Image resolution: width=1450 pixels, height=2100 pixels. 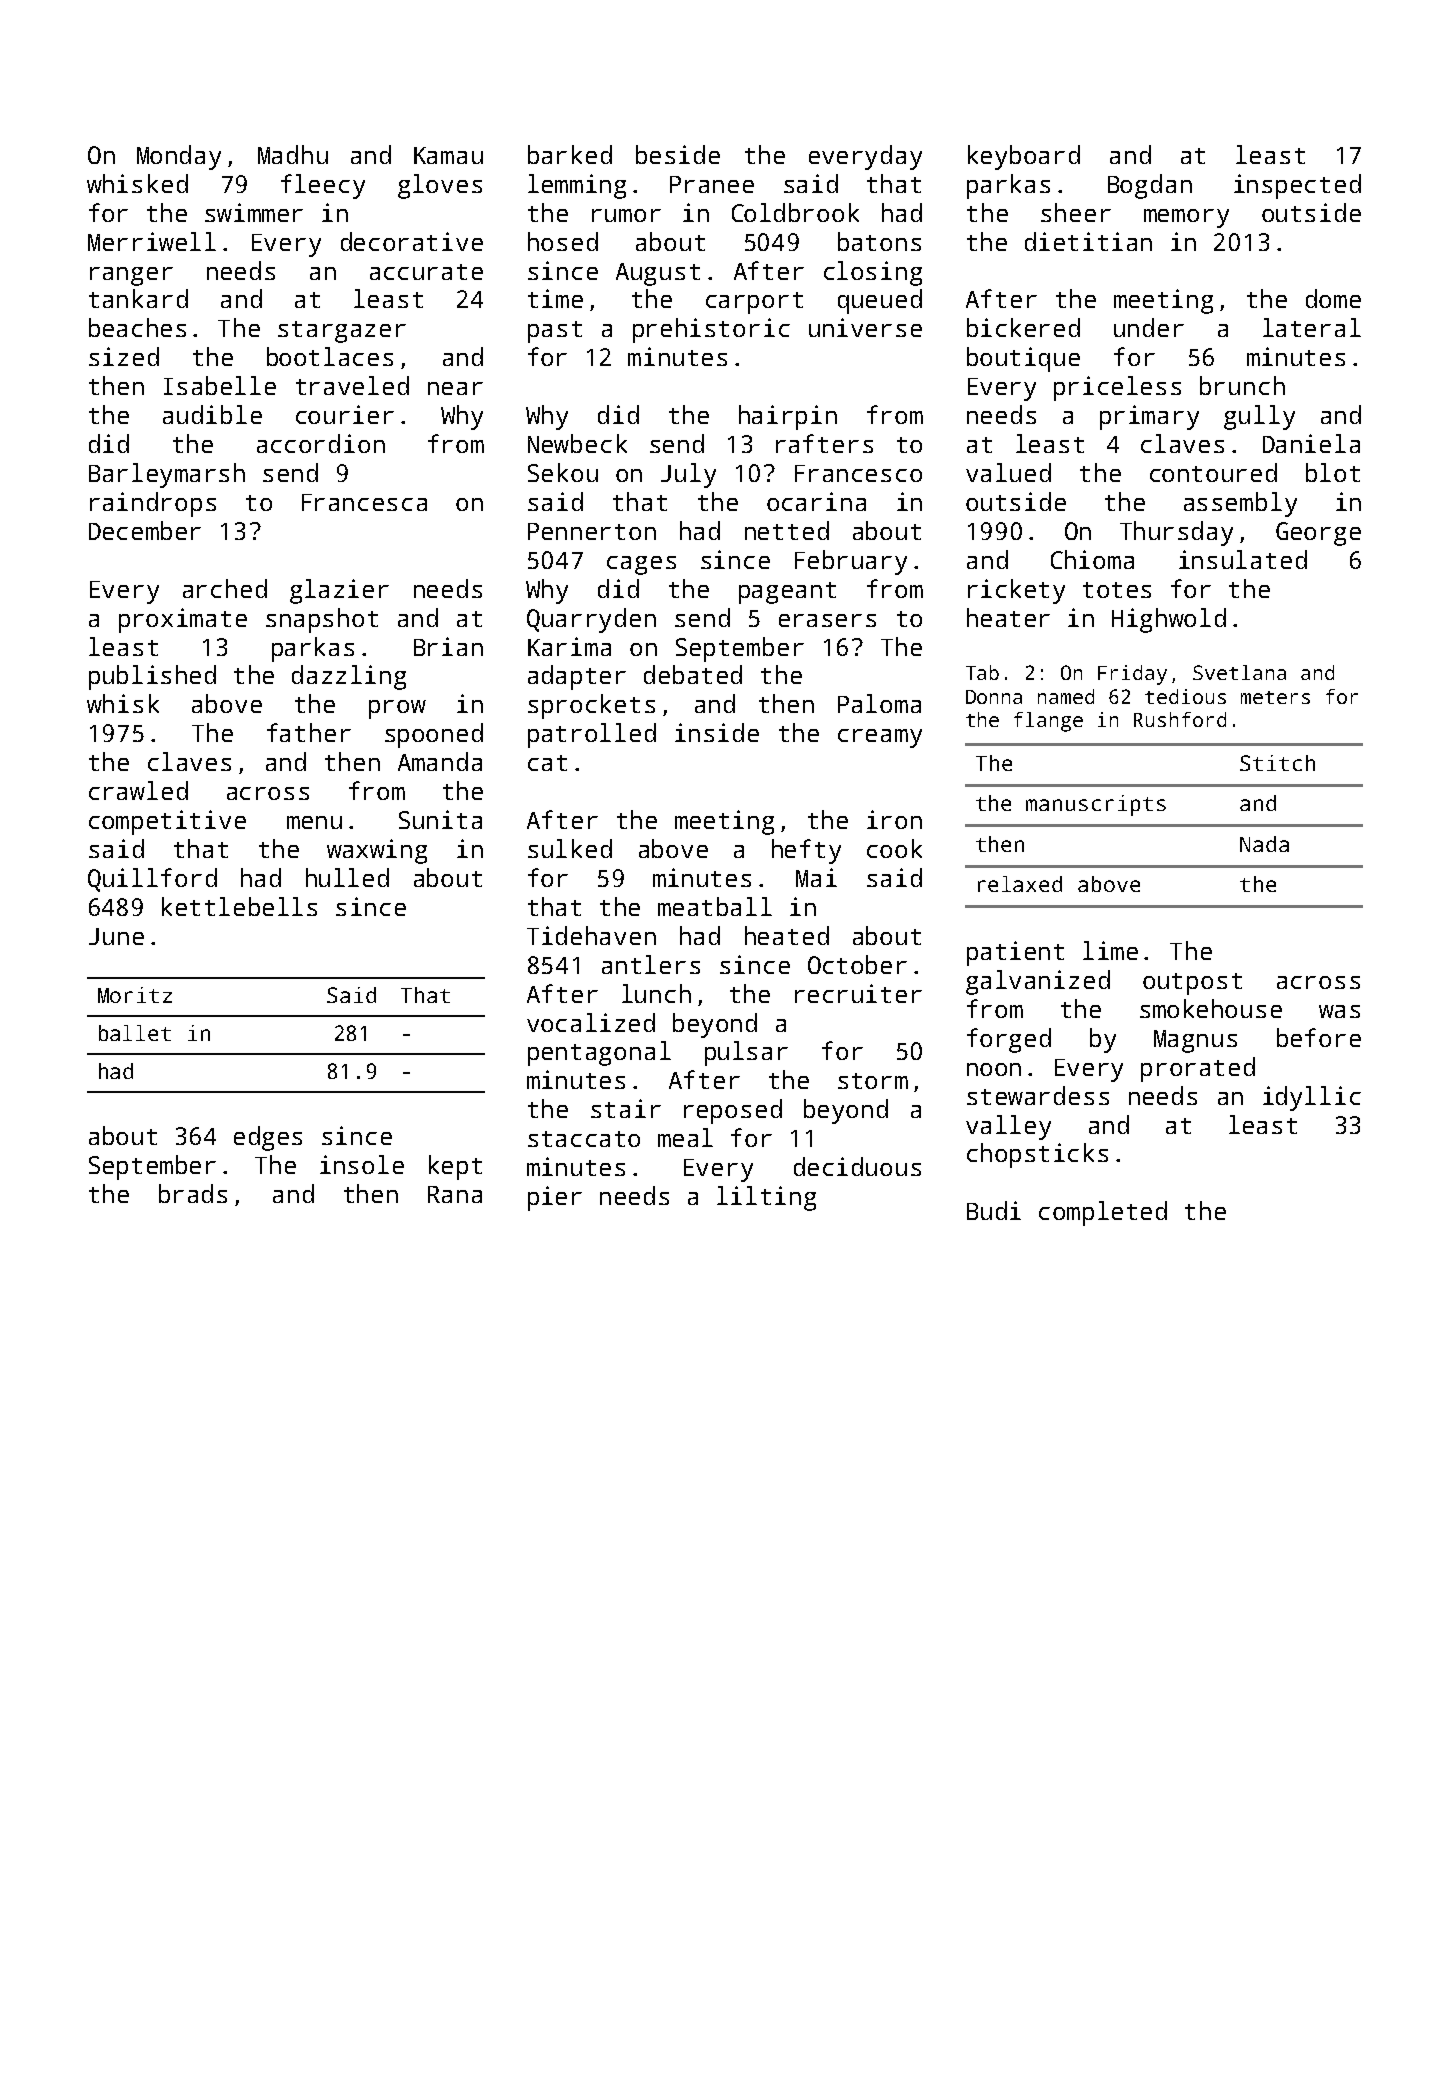 I want to click on contoured, so click(x=1213, y=472).
